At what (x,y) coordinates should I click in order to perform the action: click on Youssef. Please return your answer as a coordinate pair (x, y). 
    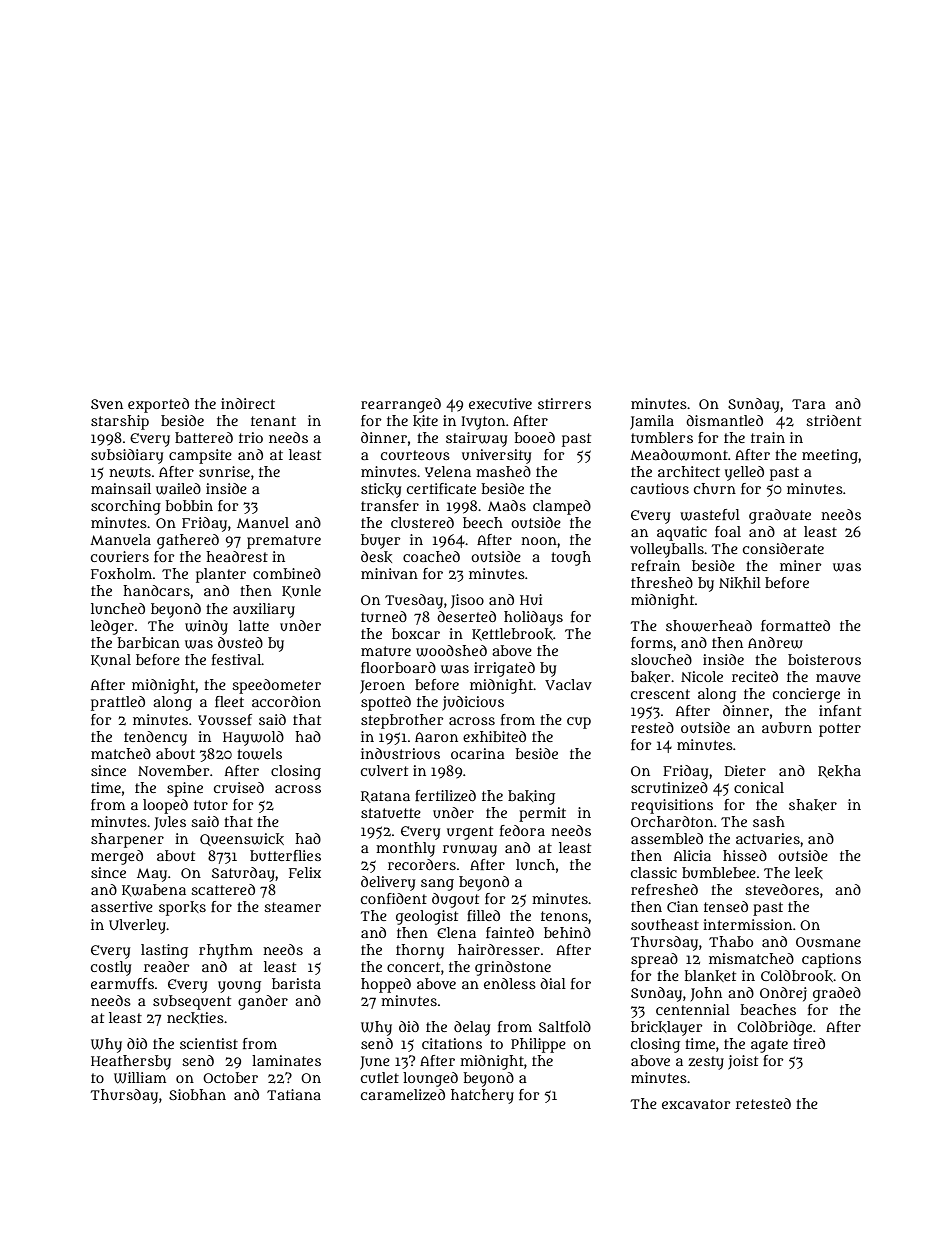
    Looking at the image, I should click on (225, 719).
